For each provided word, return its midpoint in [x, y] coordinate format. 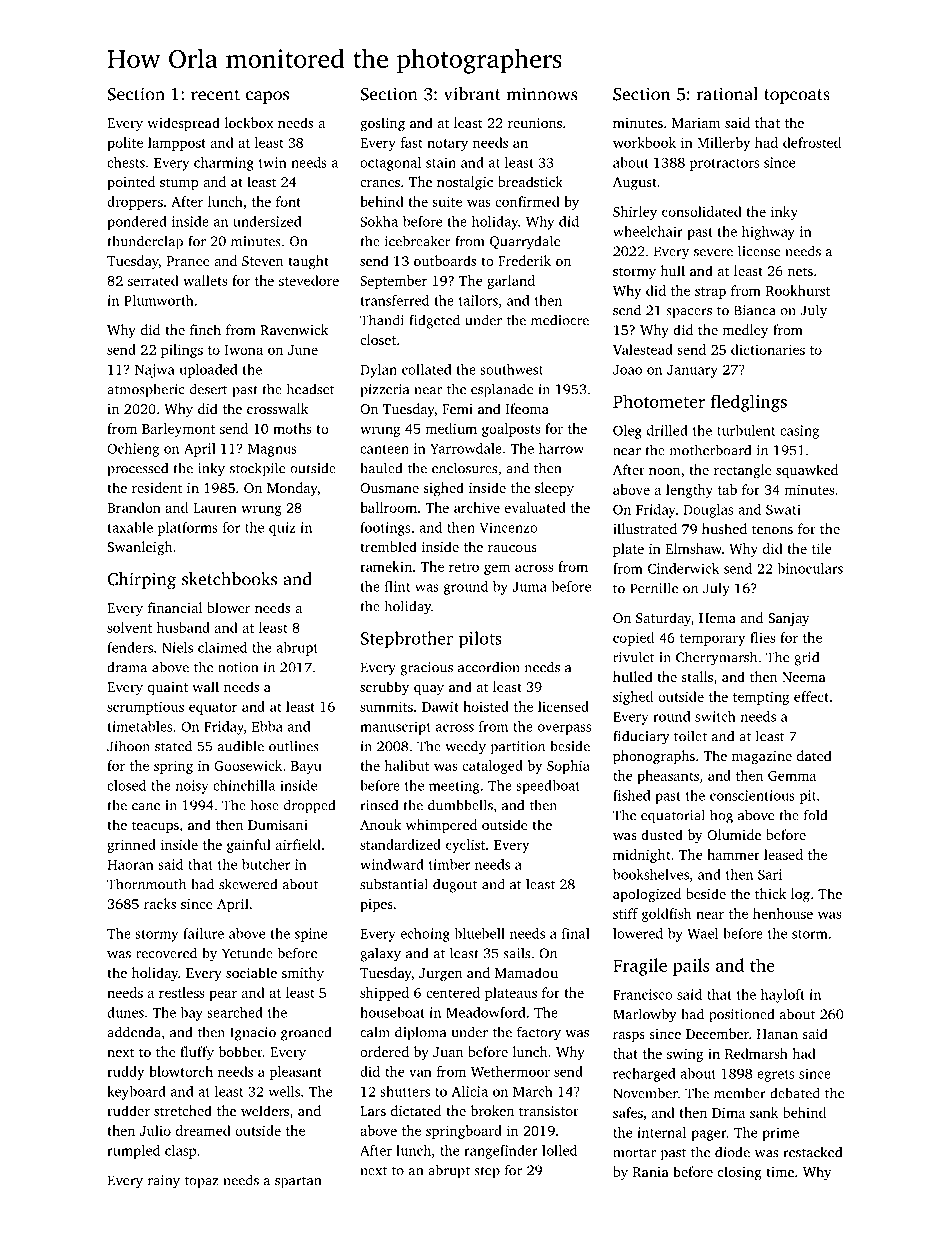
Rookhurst [798, 290]
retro [464, 567]
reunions [535, 123]
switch [715, 716]
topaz [202, 1182]
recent [215, 95]
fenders [130, 647]
